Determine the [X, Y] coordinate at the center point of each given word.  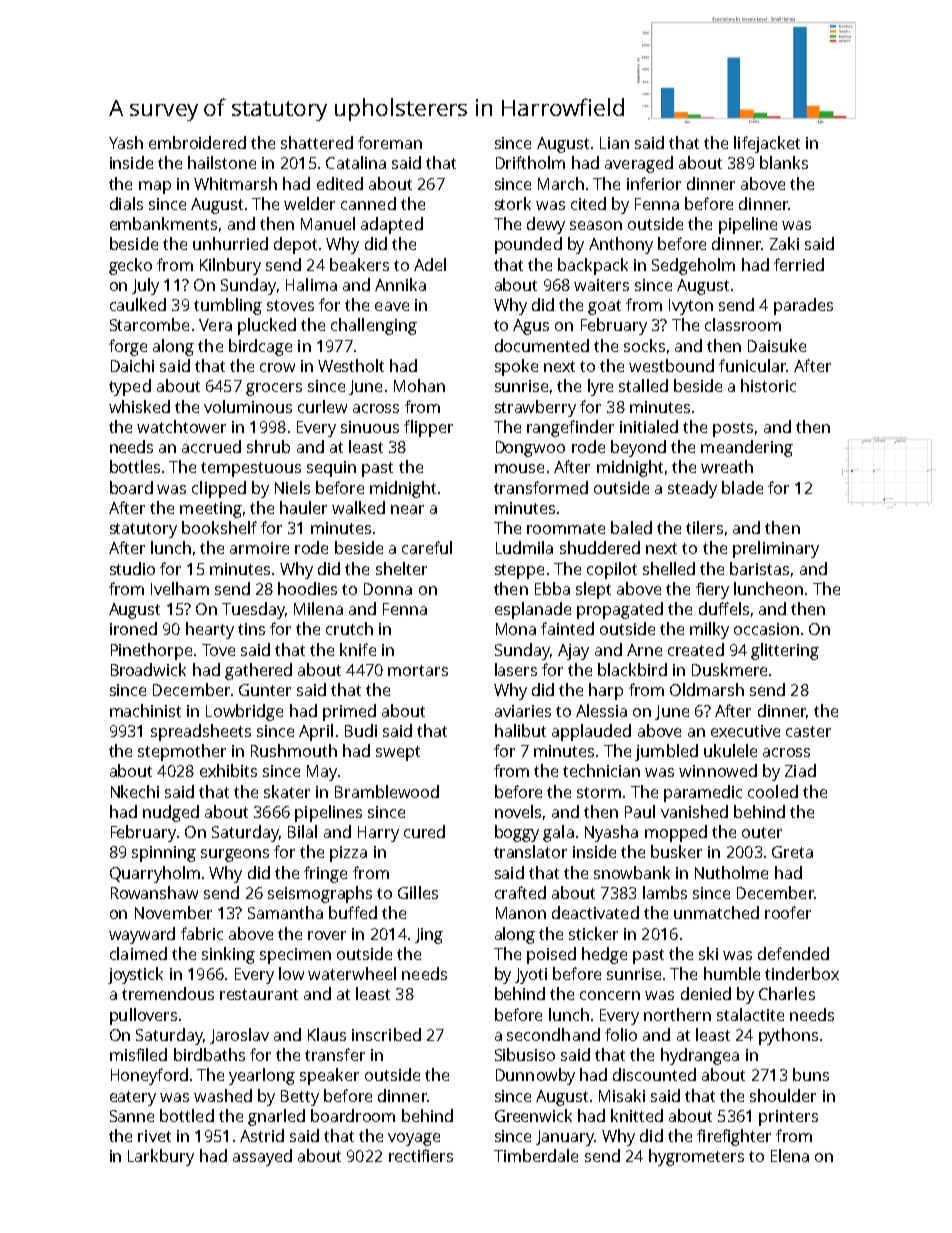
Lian [614, 143]
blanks [784, 162]
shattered [317, 142]
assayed [262, 1157]
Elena [790, 1155]
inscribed [386, 1034]
